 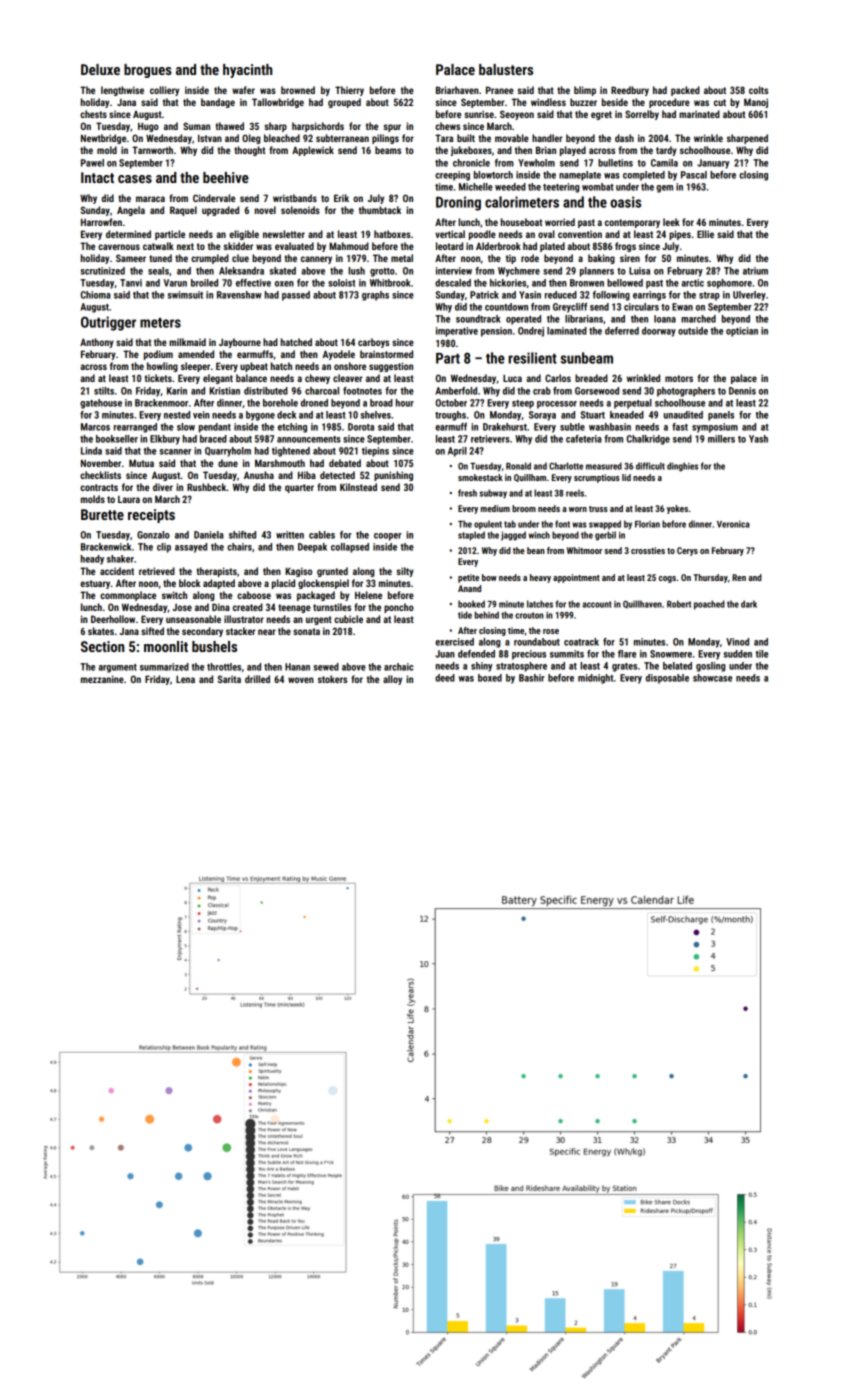 I want to click on hour, so click(x=405, y=403).
